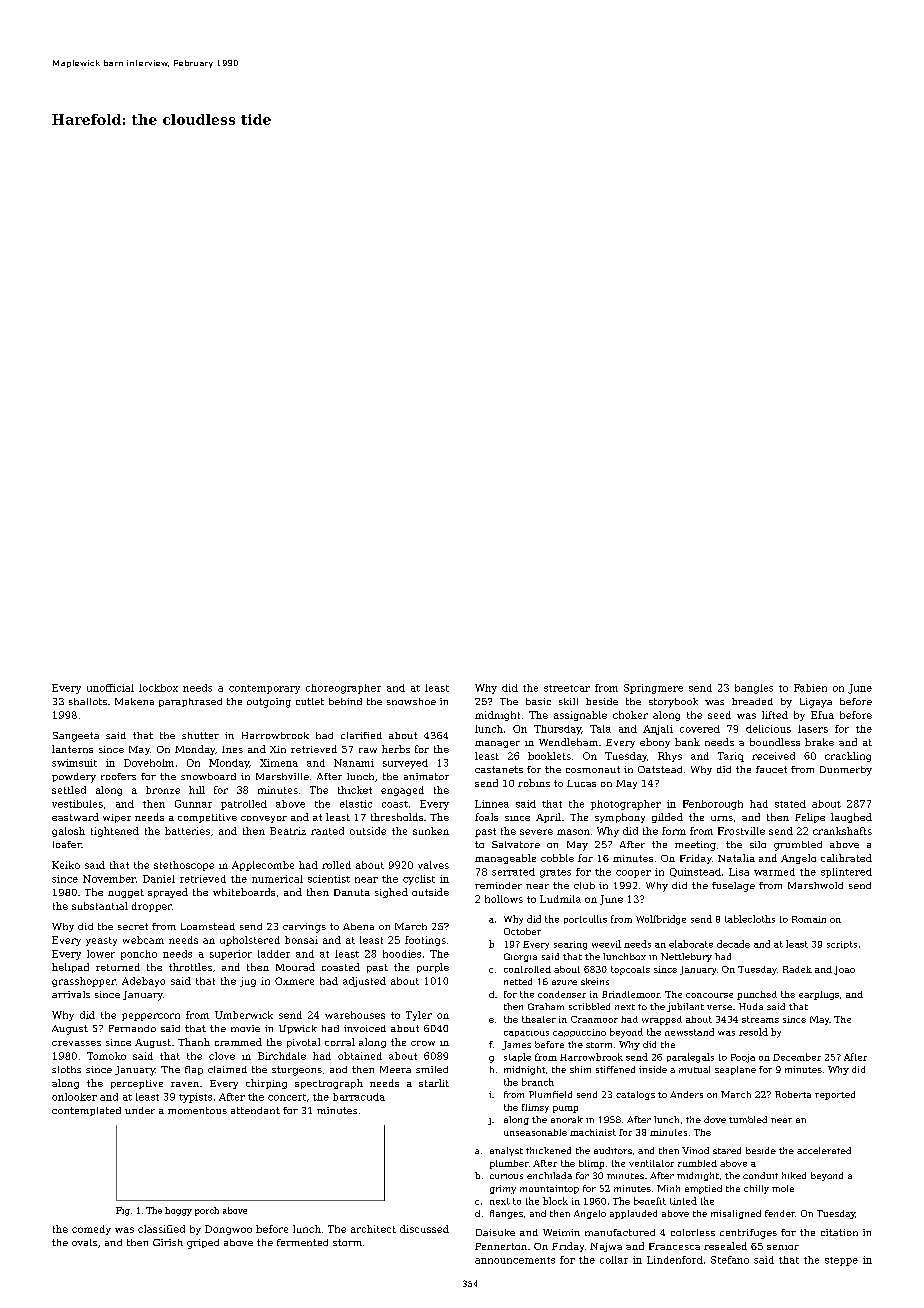  Describe the element at coordinates (360, 1056) in the page. I see `obtained` at that location.
